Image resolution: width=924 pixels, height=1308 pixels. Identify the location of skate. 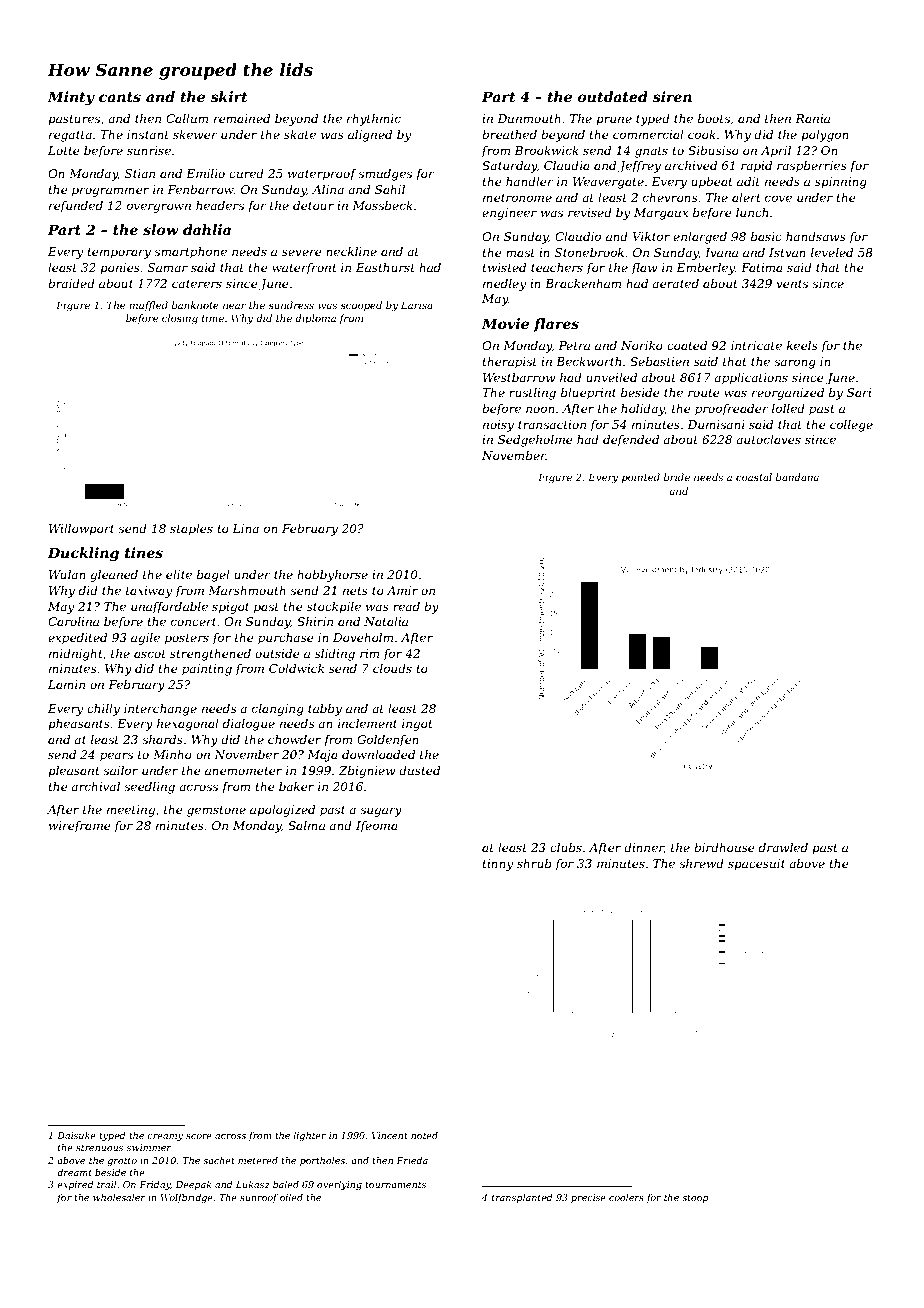
(300, 134).
